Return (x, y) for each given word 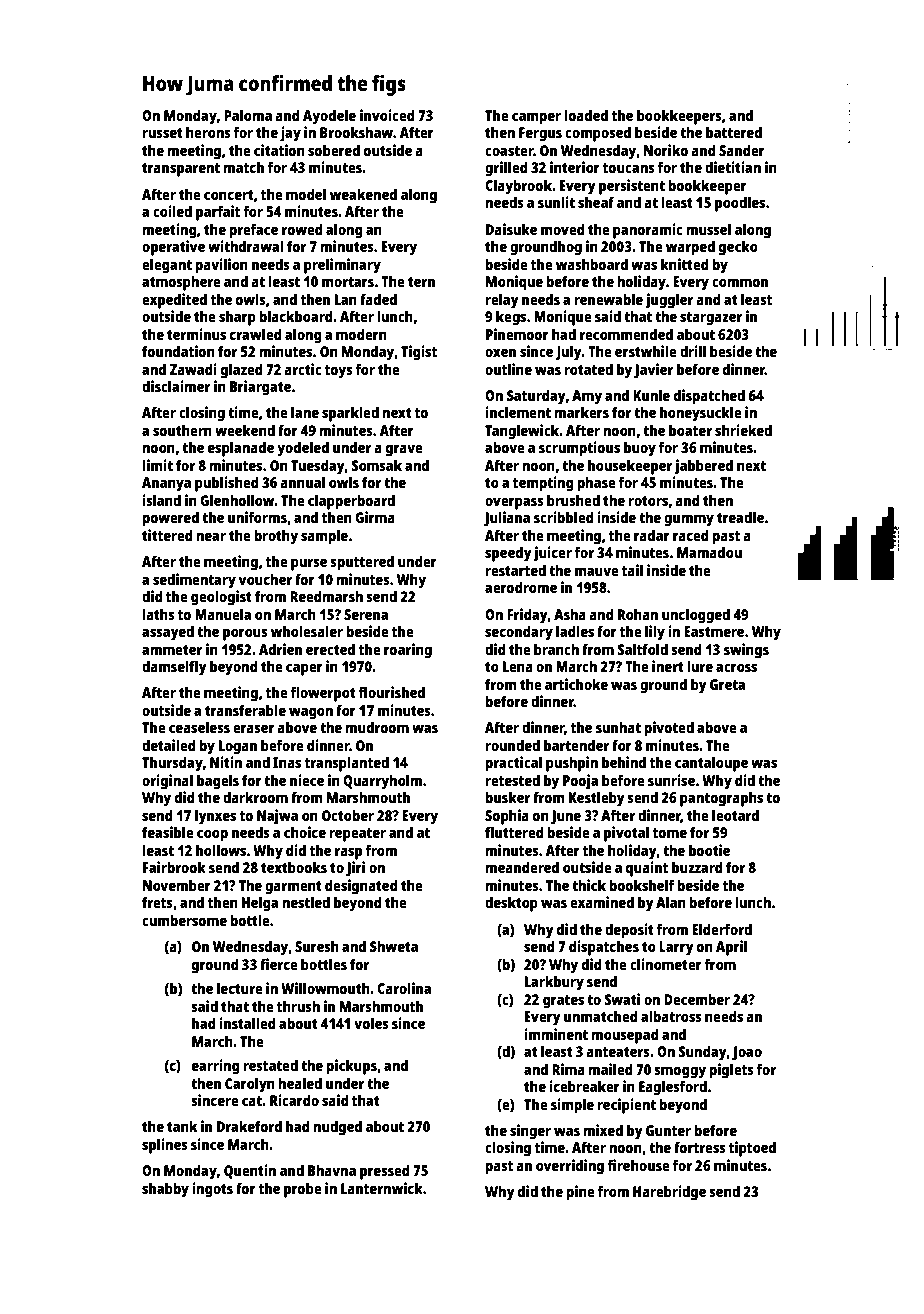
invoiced (387, 115)
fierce (279, 964)
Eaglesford (673, 1088)
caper (304, 670)
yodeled (303, 449)
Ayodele (329, 117)
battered (734, 132)
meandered (522, 867)
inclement (518, 412)
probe (303, 1190)
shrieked (743, 430)
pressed (385, 1172)
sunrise (671, 780)
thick (589, 885)
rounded (512, 745)
